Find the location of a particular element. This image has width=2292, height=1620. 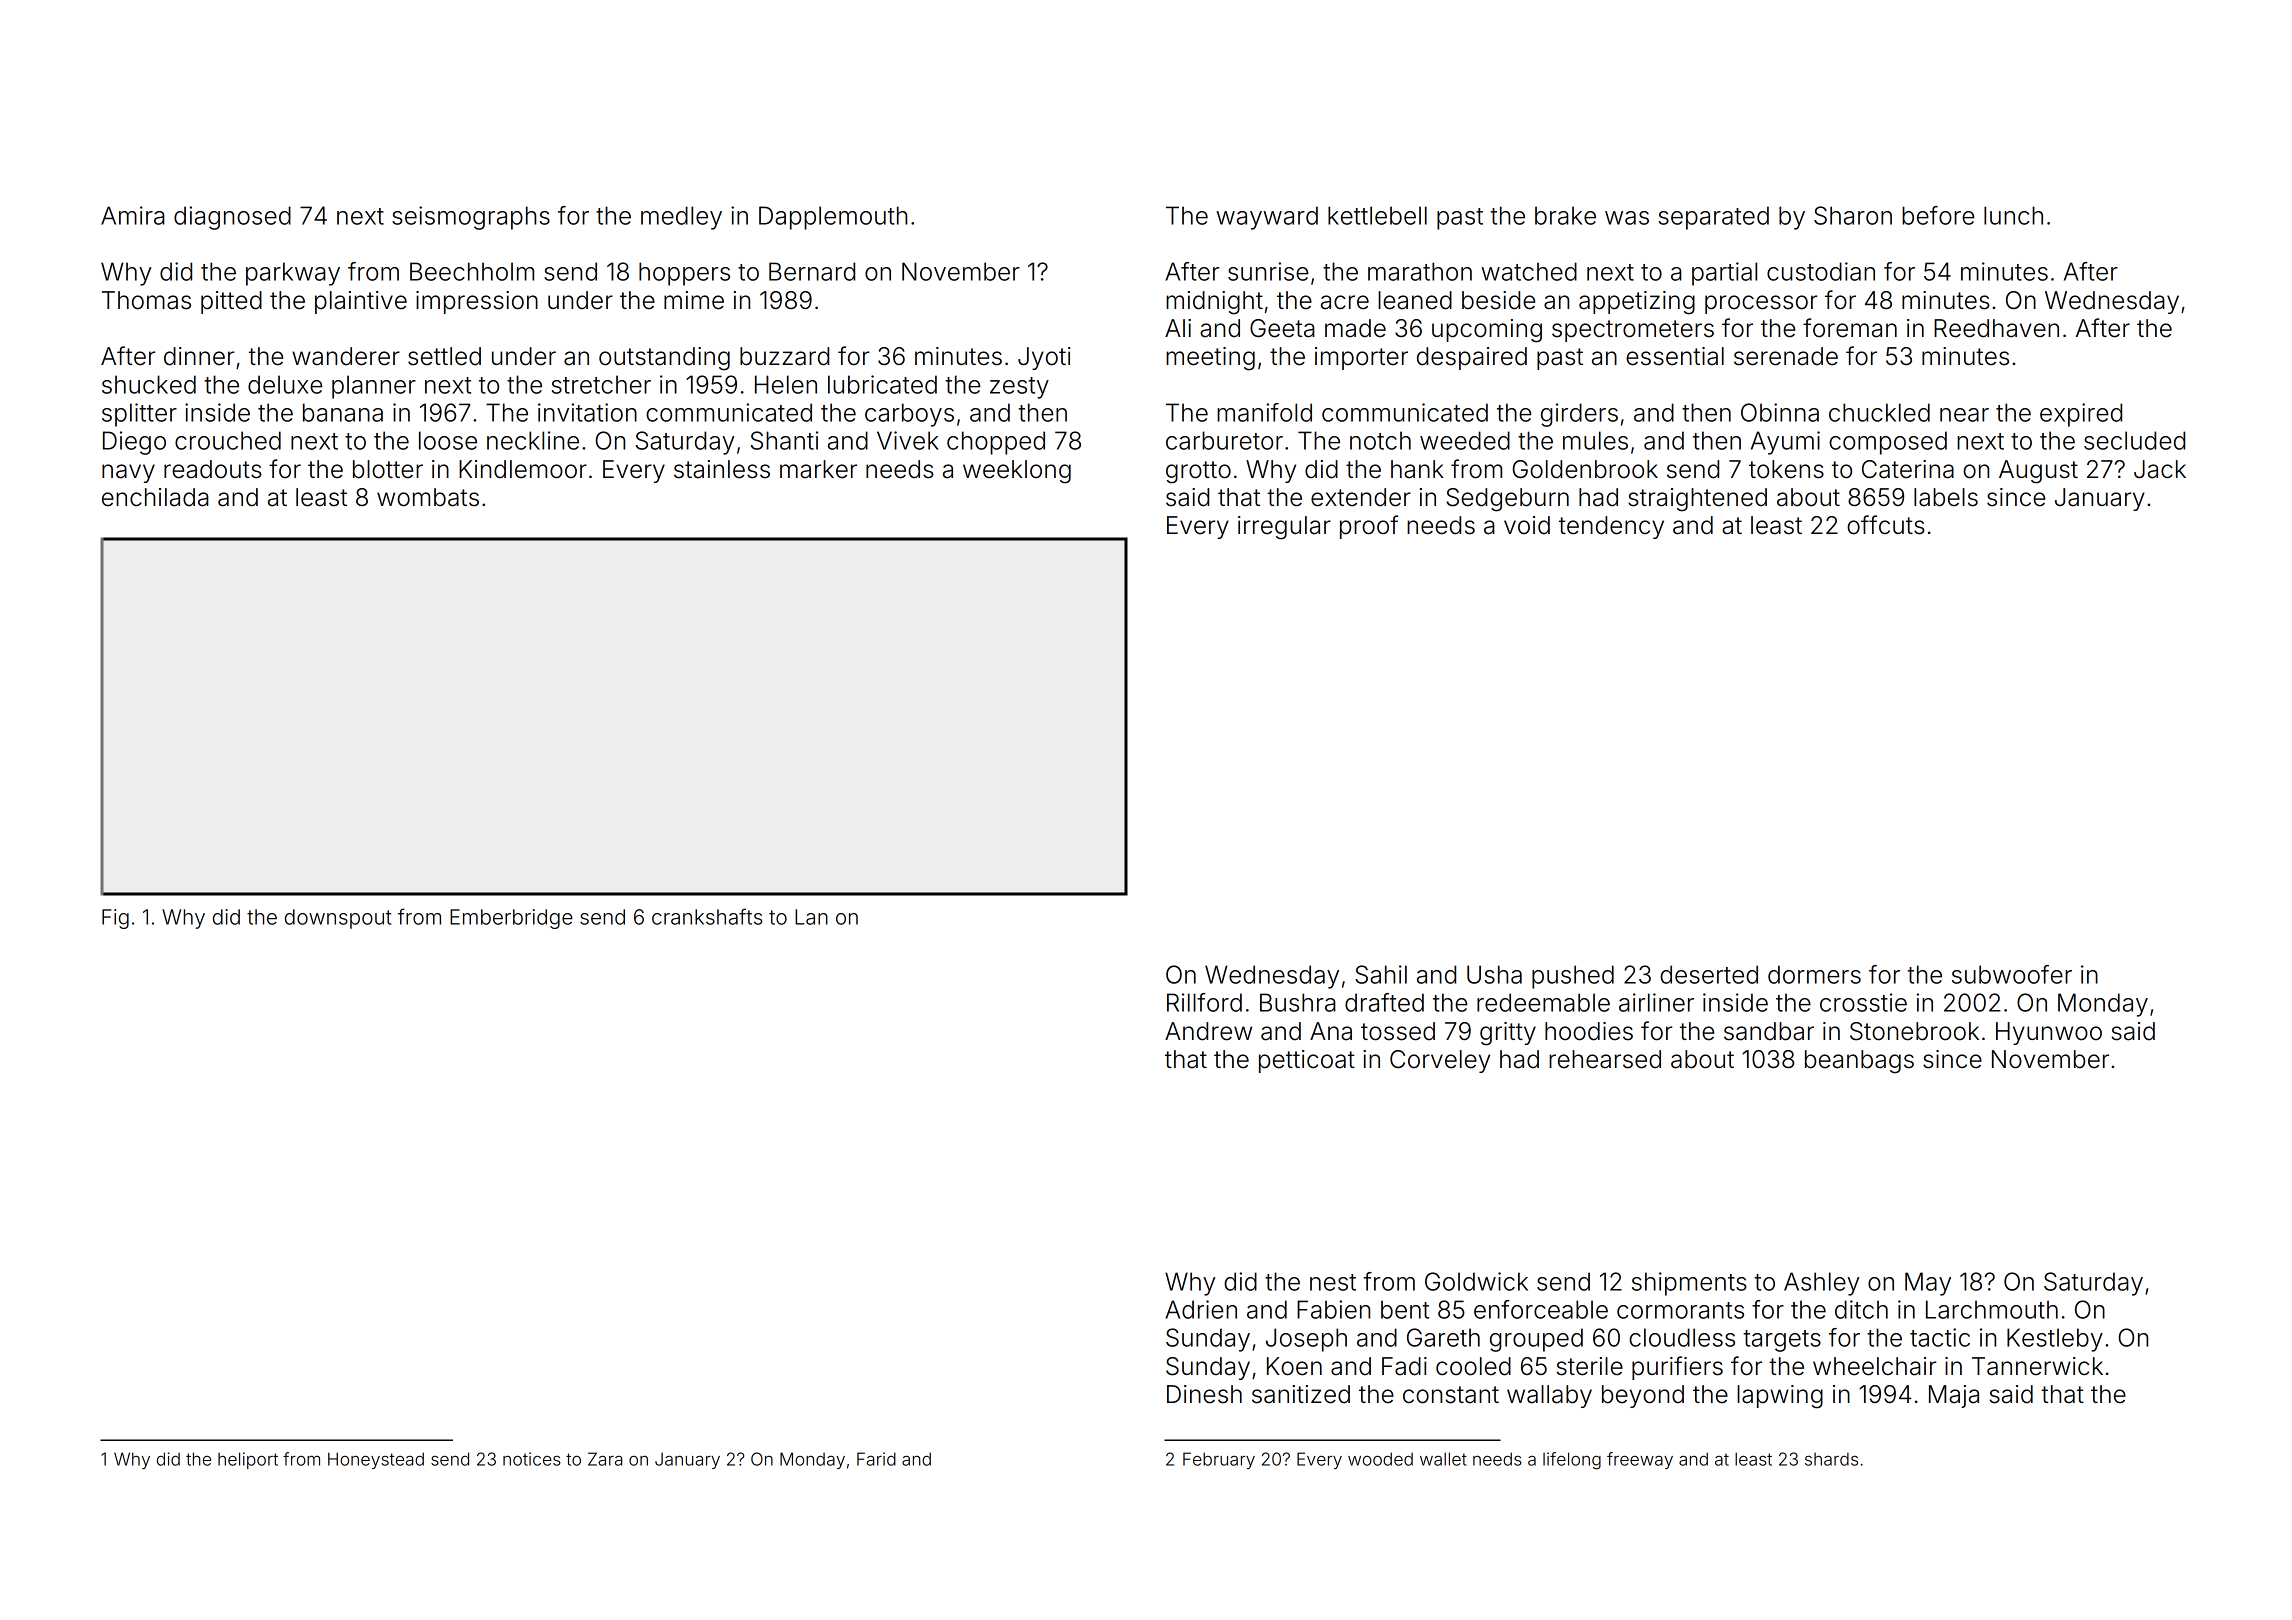

seismographs is located at coordinates (471, 218).
